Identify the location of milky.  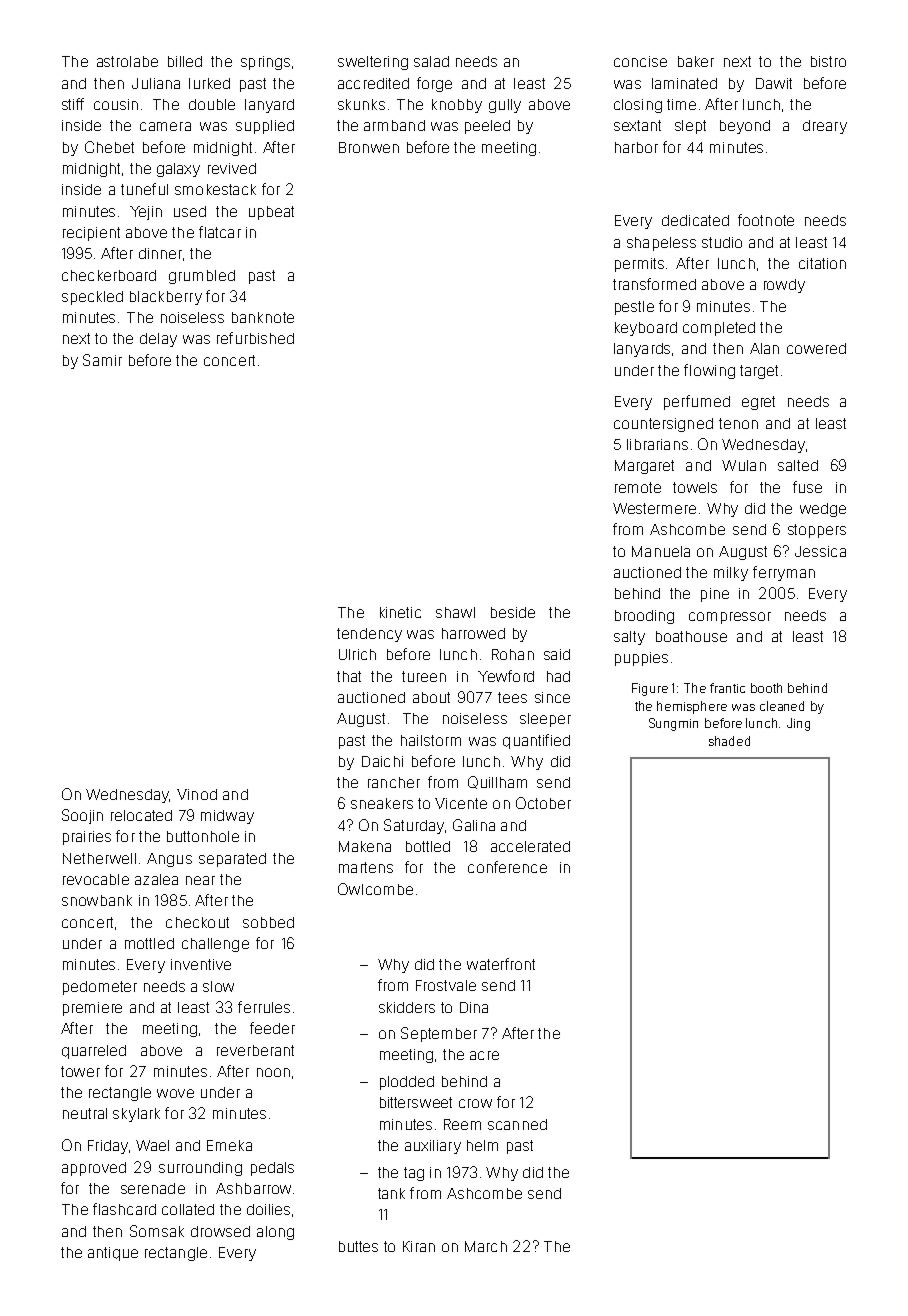
(731, 574).
